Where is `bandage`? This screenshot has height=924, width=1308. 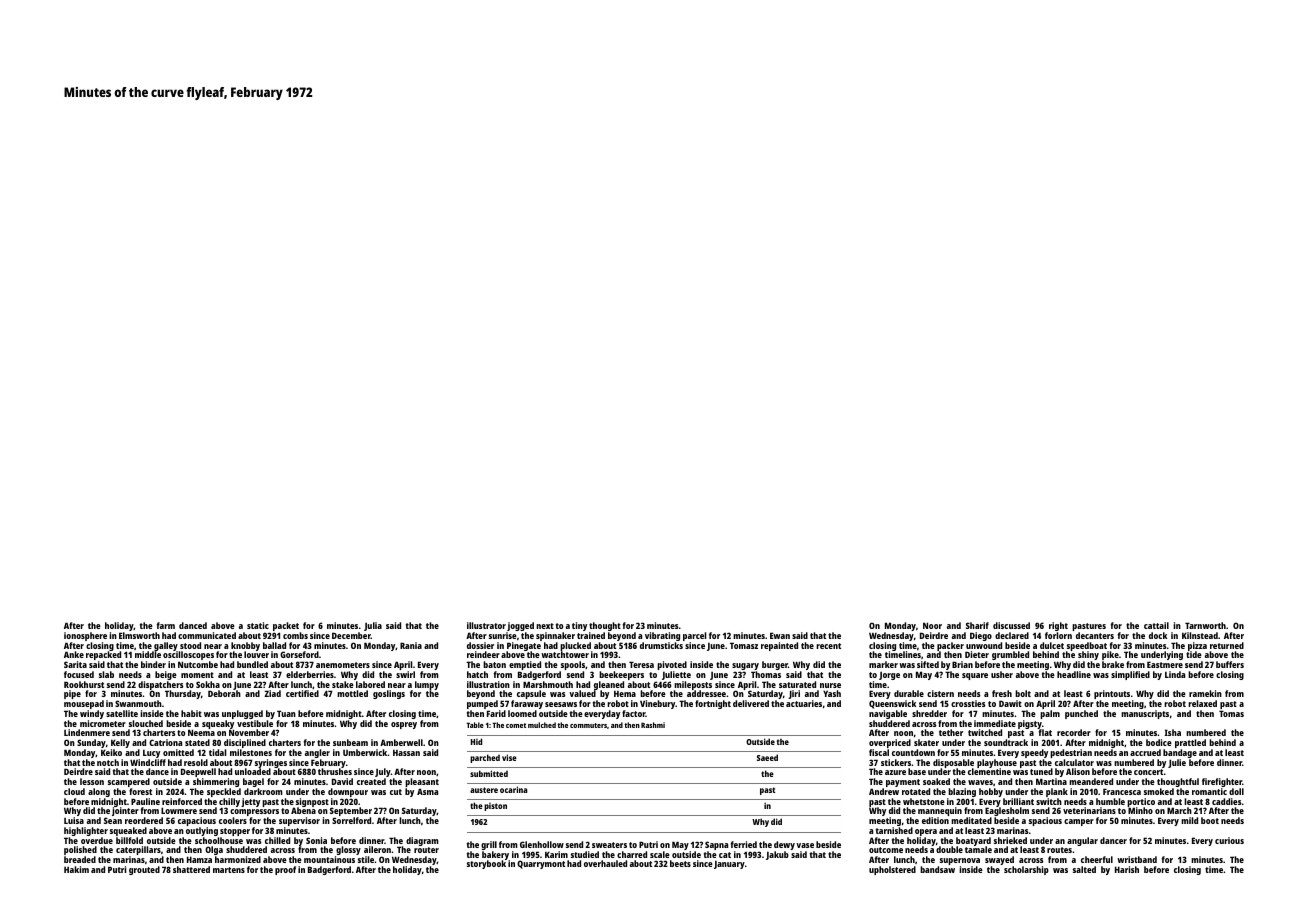 bandage is located at coordinates (1180, 753).
